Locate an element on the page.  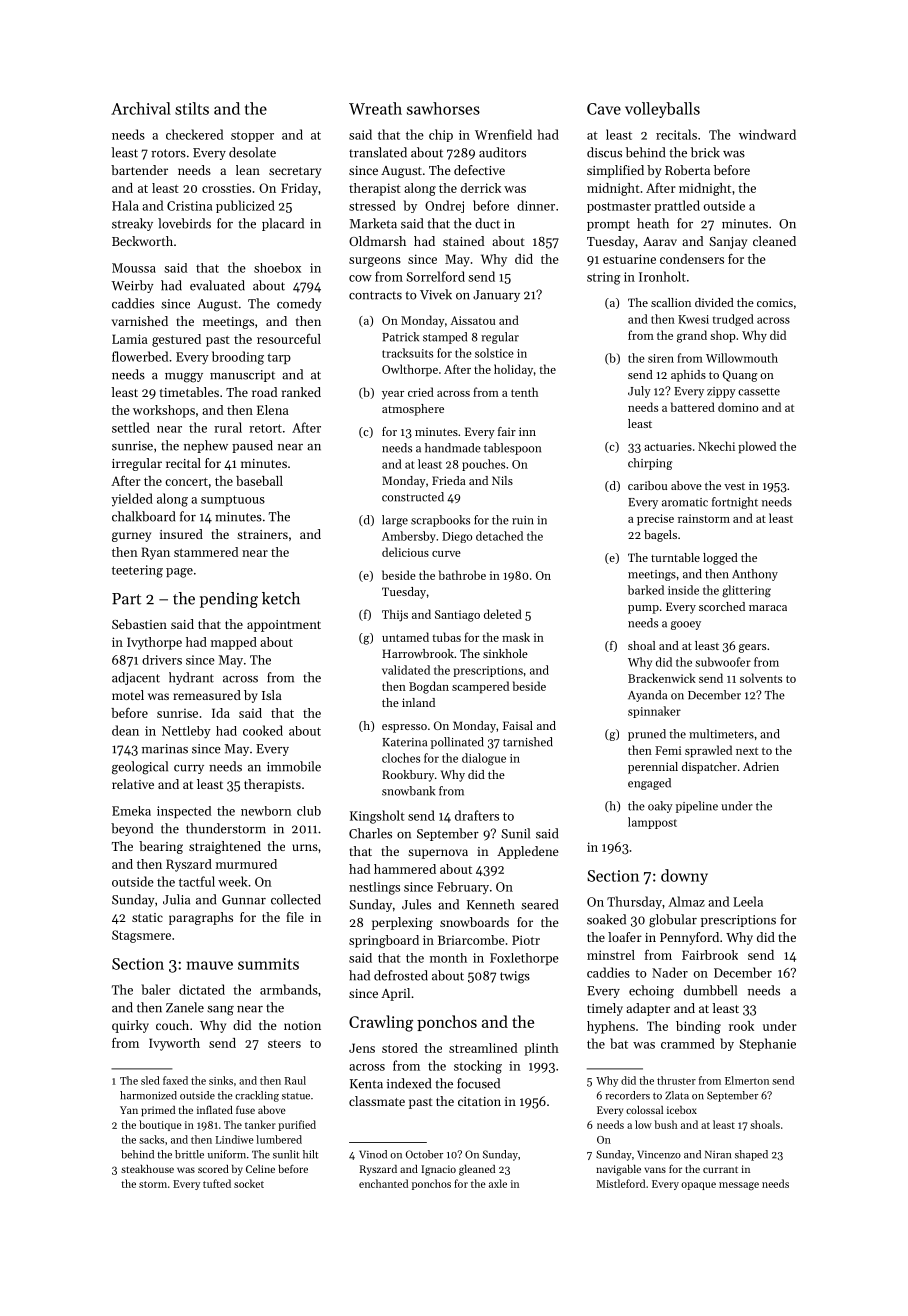
maraca is located at coordinates (768, 608).
